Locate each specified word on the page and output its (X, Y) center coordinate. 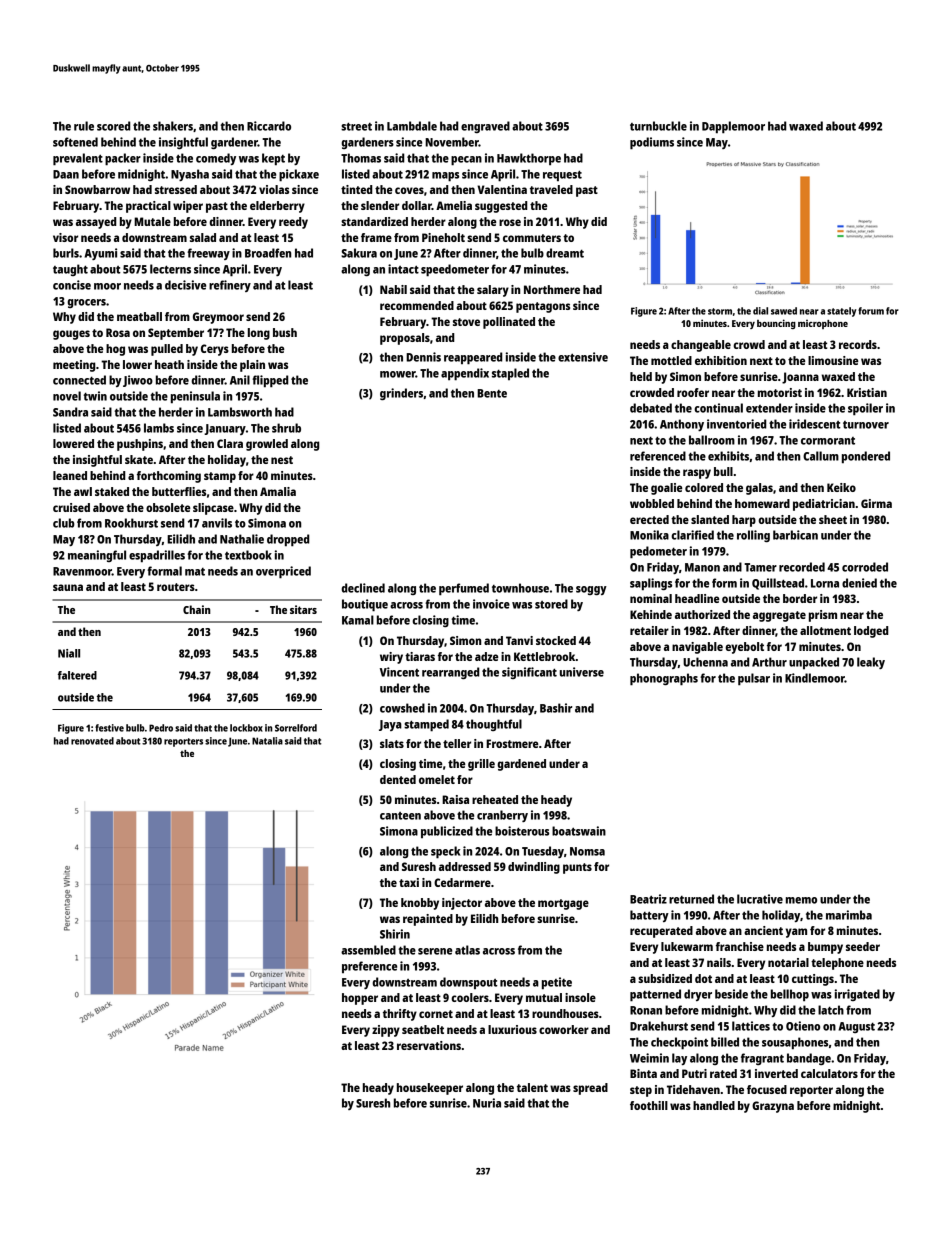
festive (109, 728)
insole (580, 997)
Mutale (152, 221)
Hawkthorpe (529, 159)
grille (481, 765)
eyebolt (744, 648)
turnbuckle (658, 126)
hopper (360, 999)
